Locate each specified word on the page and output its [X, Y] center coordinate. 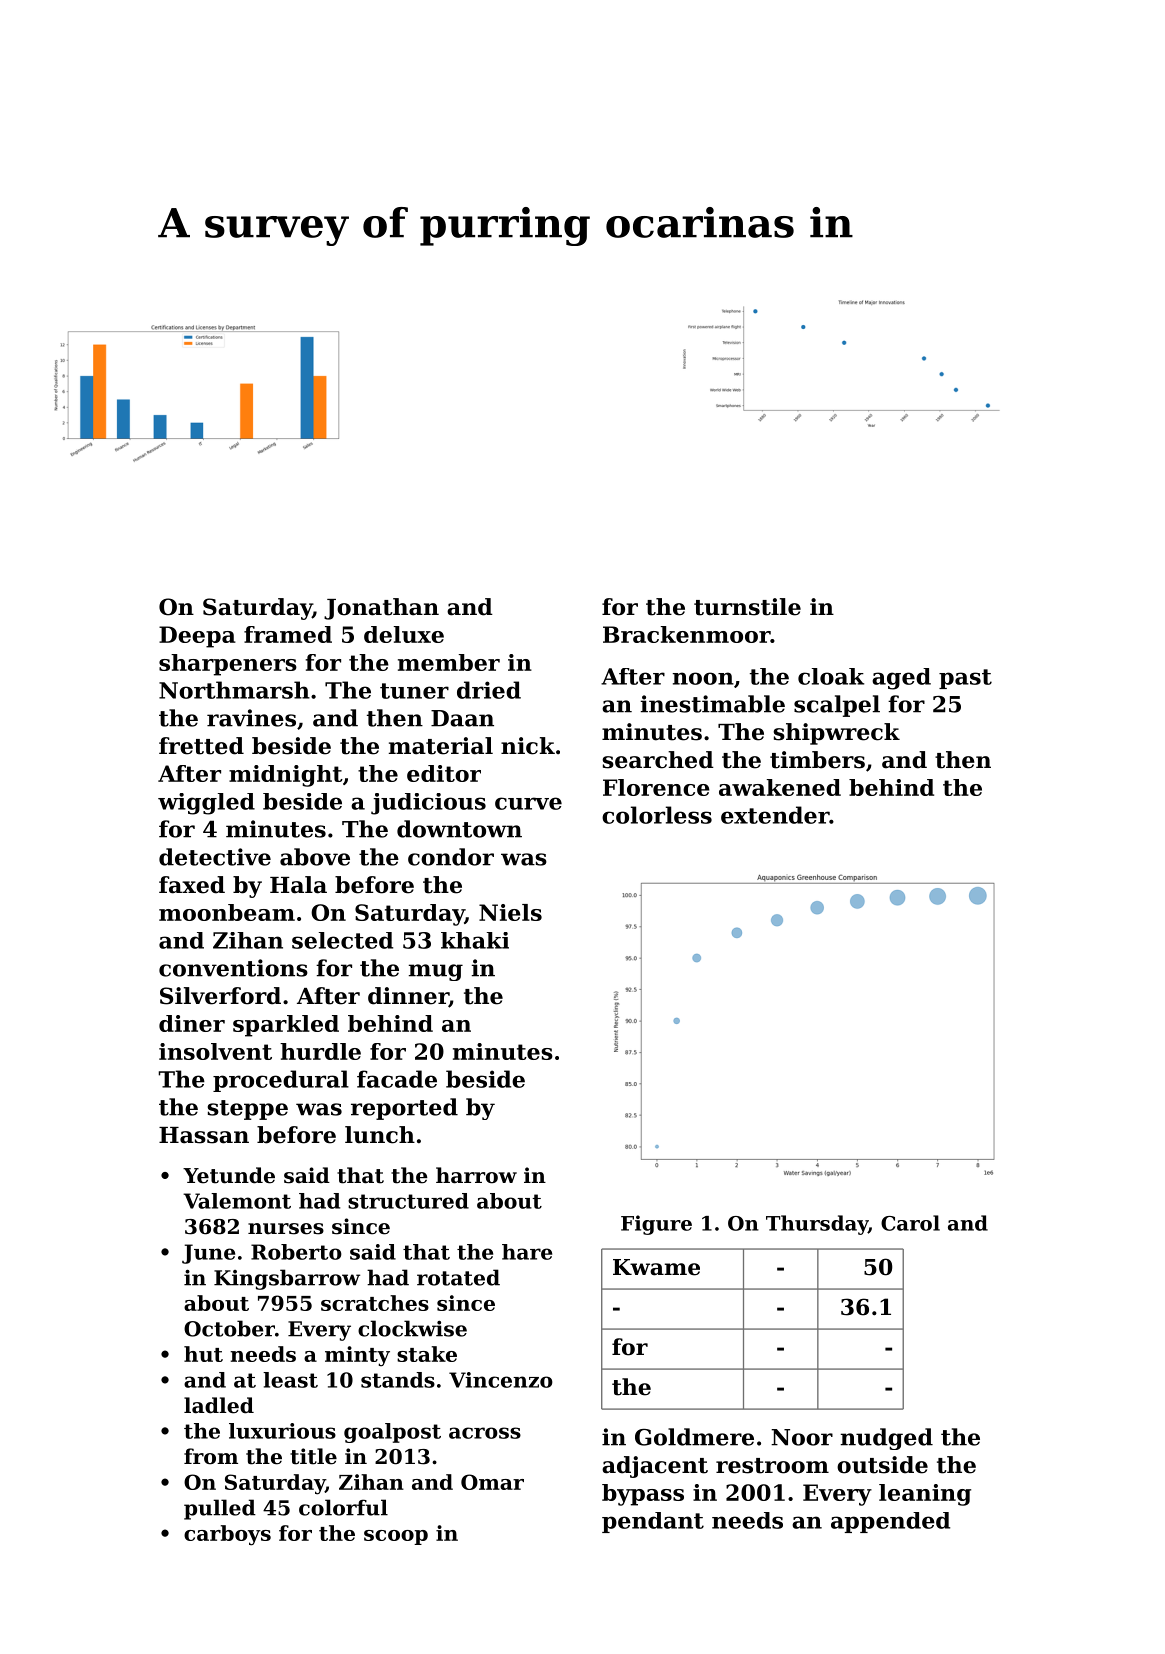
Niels [510, 912]
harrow [476, 1175]
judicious [428, 804]
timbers [817, 760]
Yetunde [229, 1175]
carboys [227, 1535]
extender [775, 815]
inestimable [713, 704]
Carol [910, 1223]
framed [288, 634]
